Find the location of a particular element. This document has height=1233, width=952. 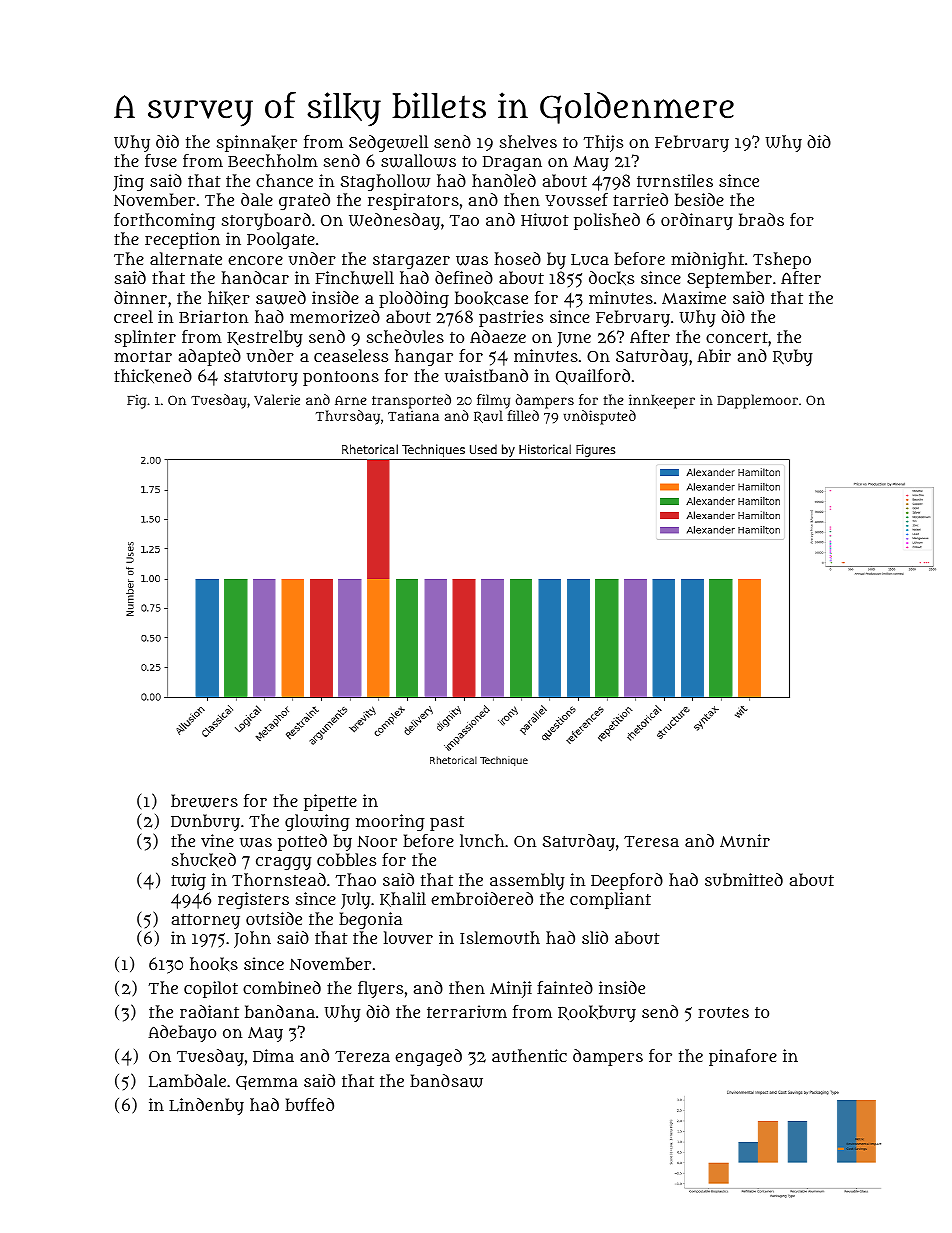

brads is located at coordinates (761, 219).
